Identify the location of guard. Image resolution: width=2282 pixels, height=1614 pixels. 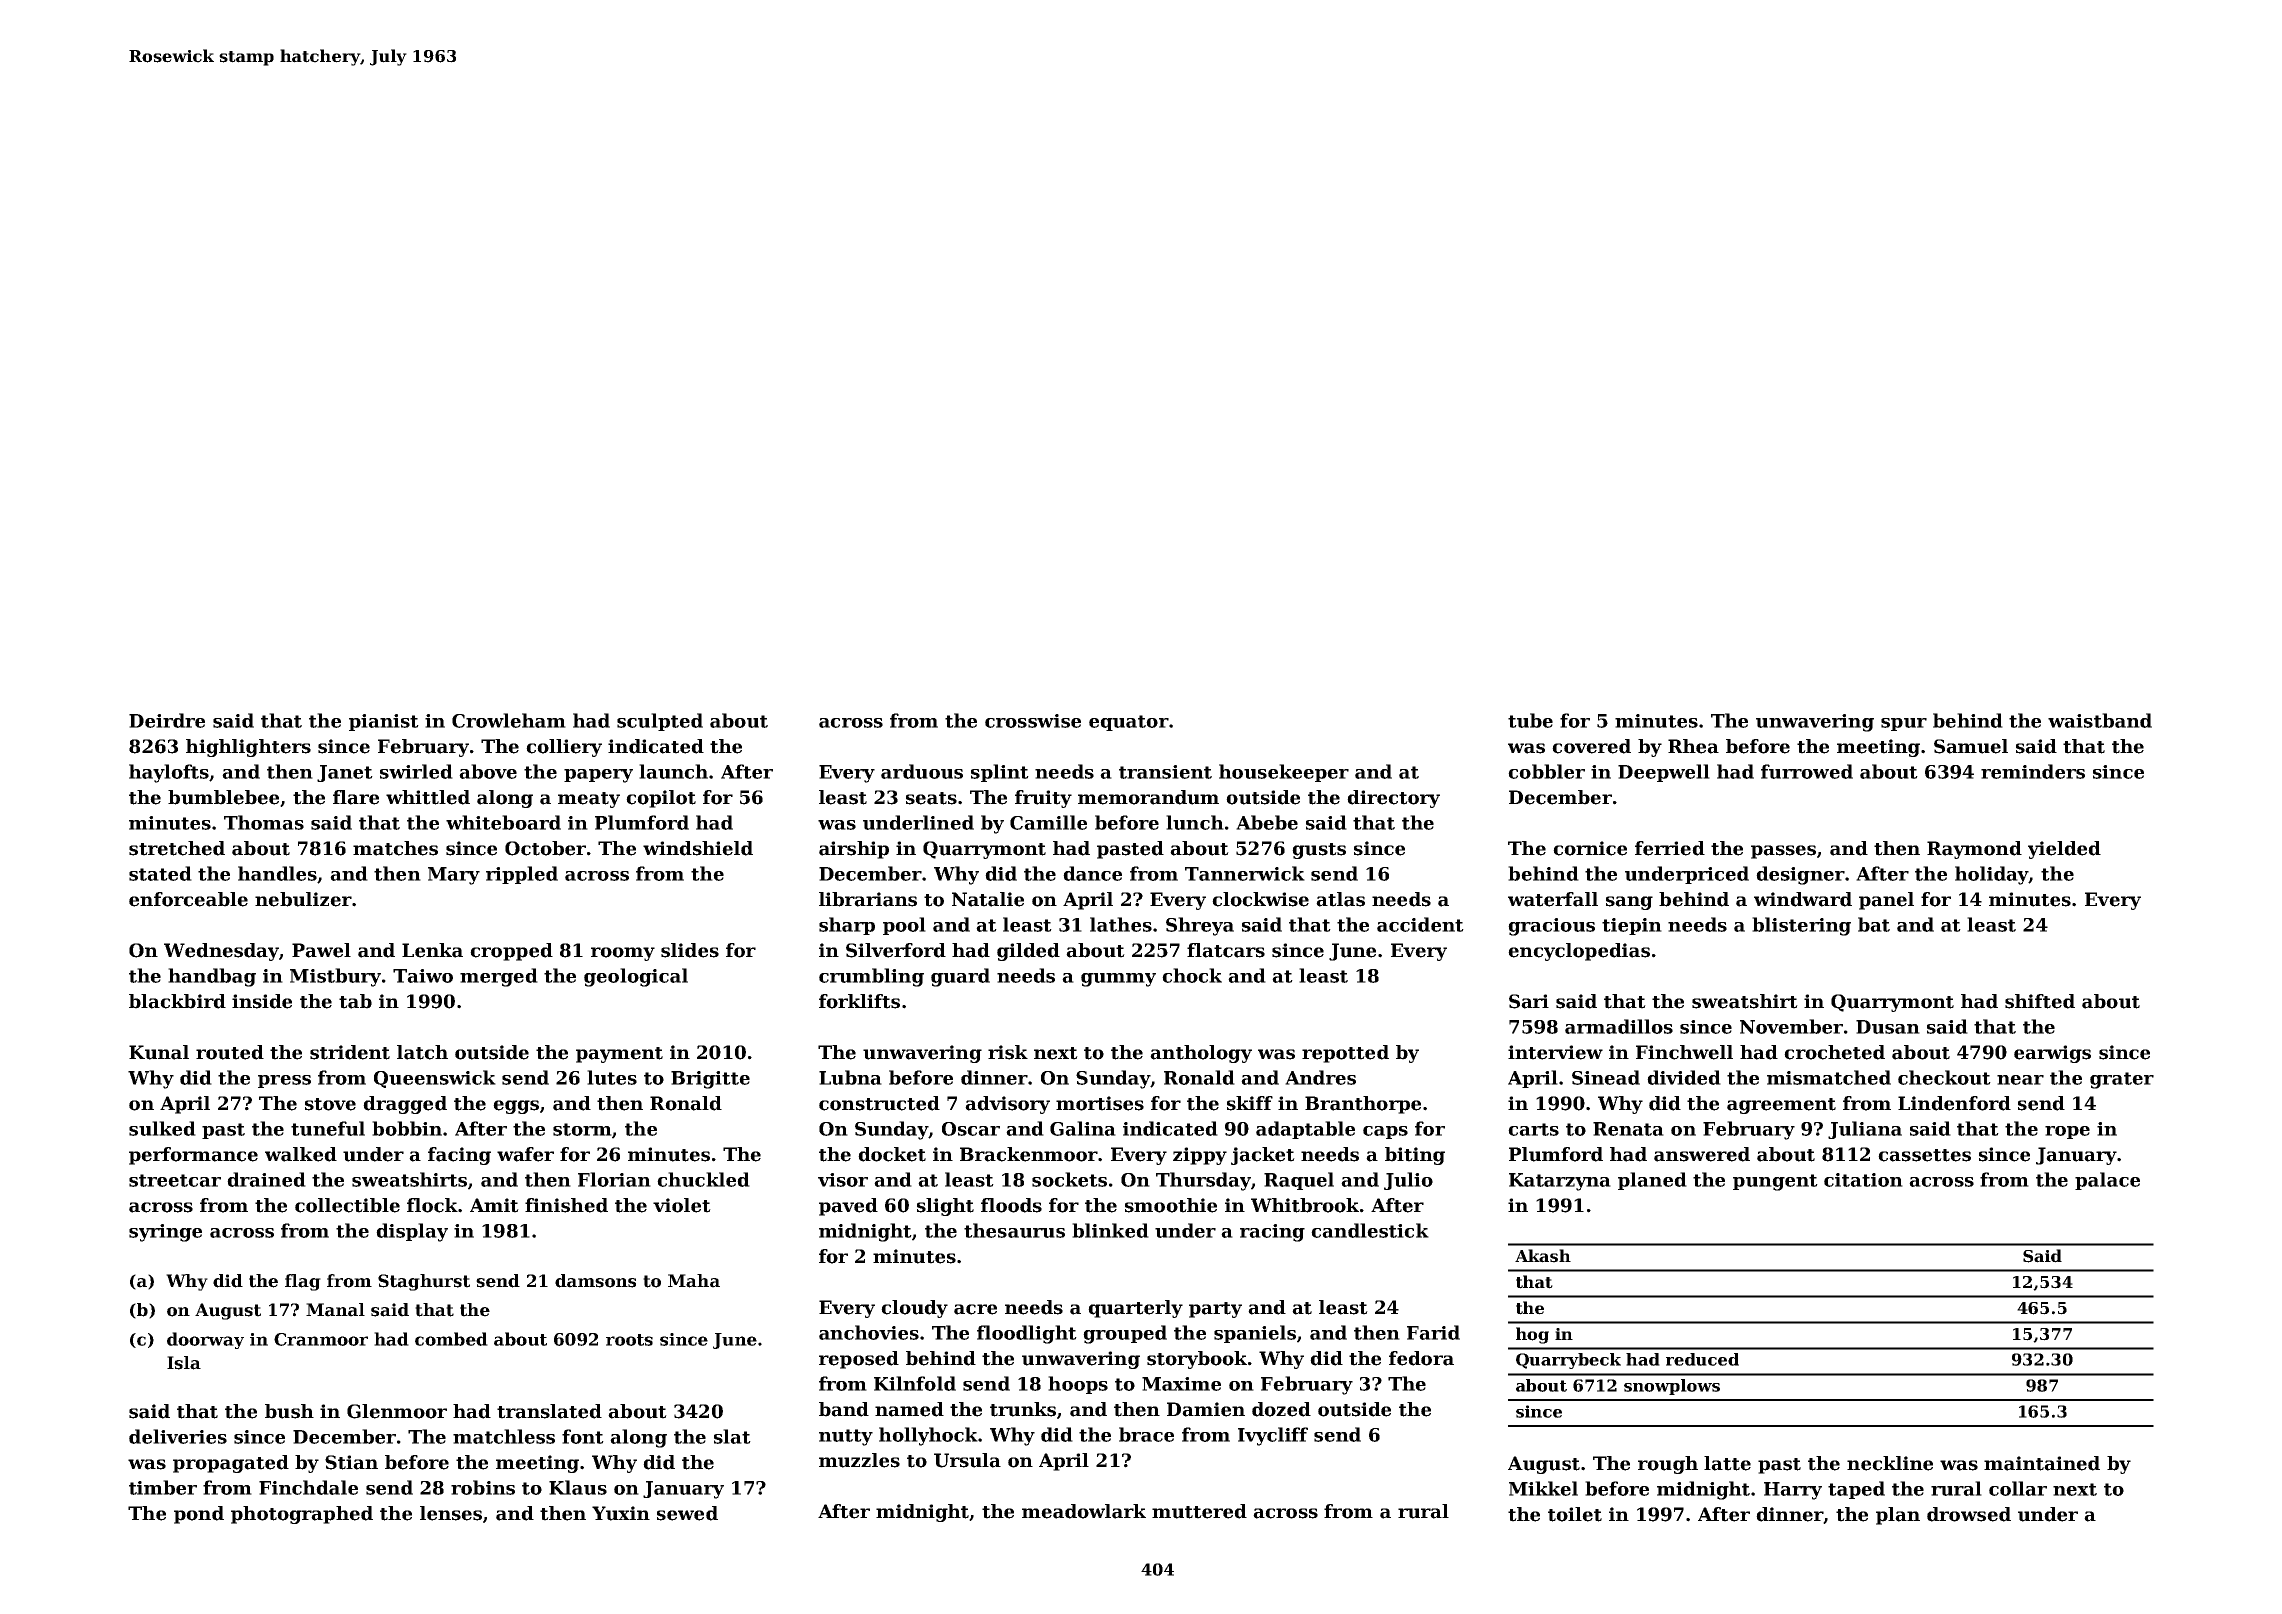
(960, 977).
